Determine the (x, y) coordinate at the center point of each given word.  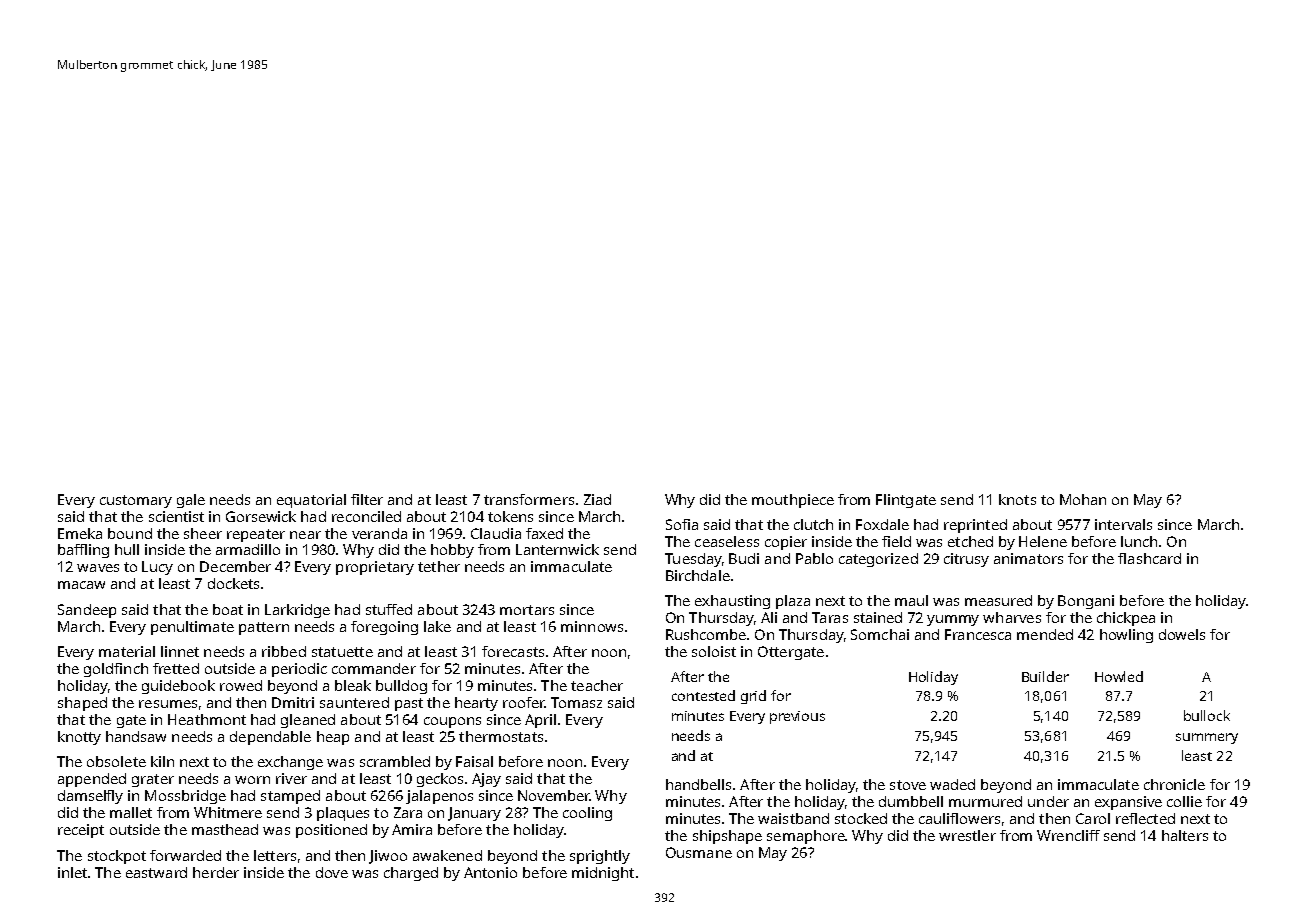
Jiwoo (388, 857)
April (540, 721)
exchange (290, 763)
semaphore (806, 837)
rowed (241, 685)
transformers (529, 499)
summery (1207, 738)
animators (1028, 558)
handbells (698, 784)
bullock (1207, 715)
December (235, 566)
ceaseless (727, 541)
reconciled (366, 516)
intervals (1123, 524)
